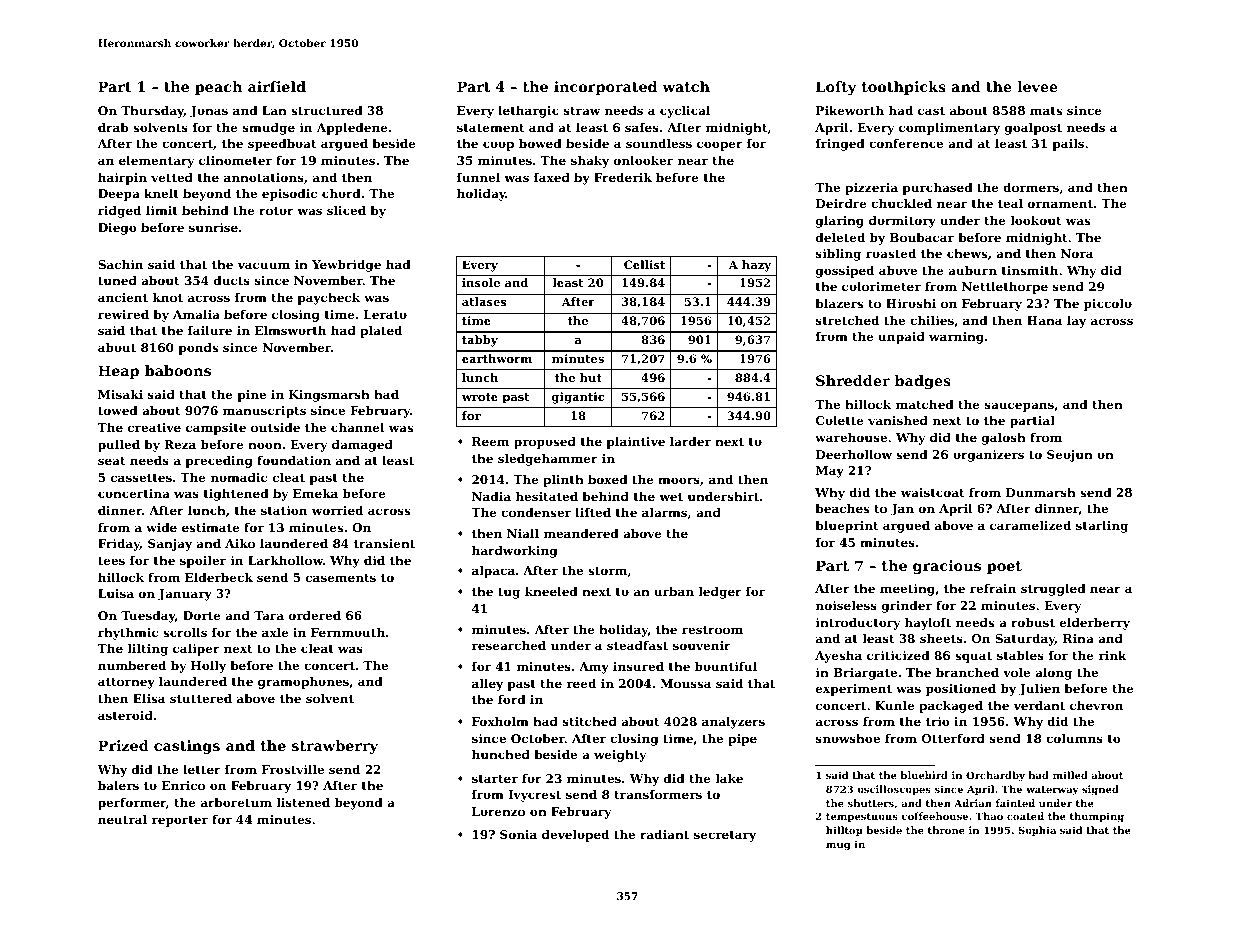 The height and width of the screenshot is (952, 1233). What do you see at coordinates (847, 320) in the screenshot?
I see `stretched` at bounding box center [847, 320].
